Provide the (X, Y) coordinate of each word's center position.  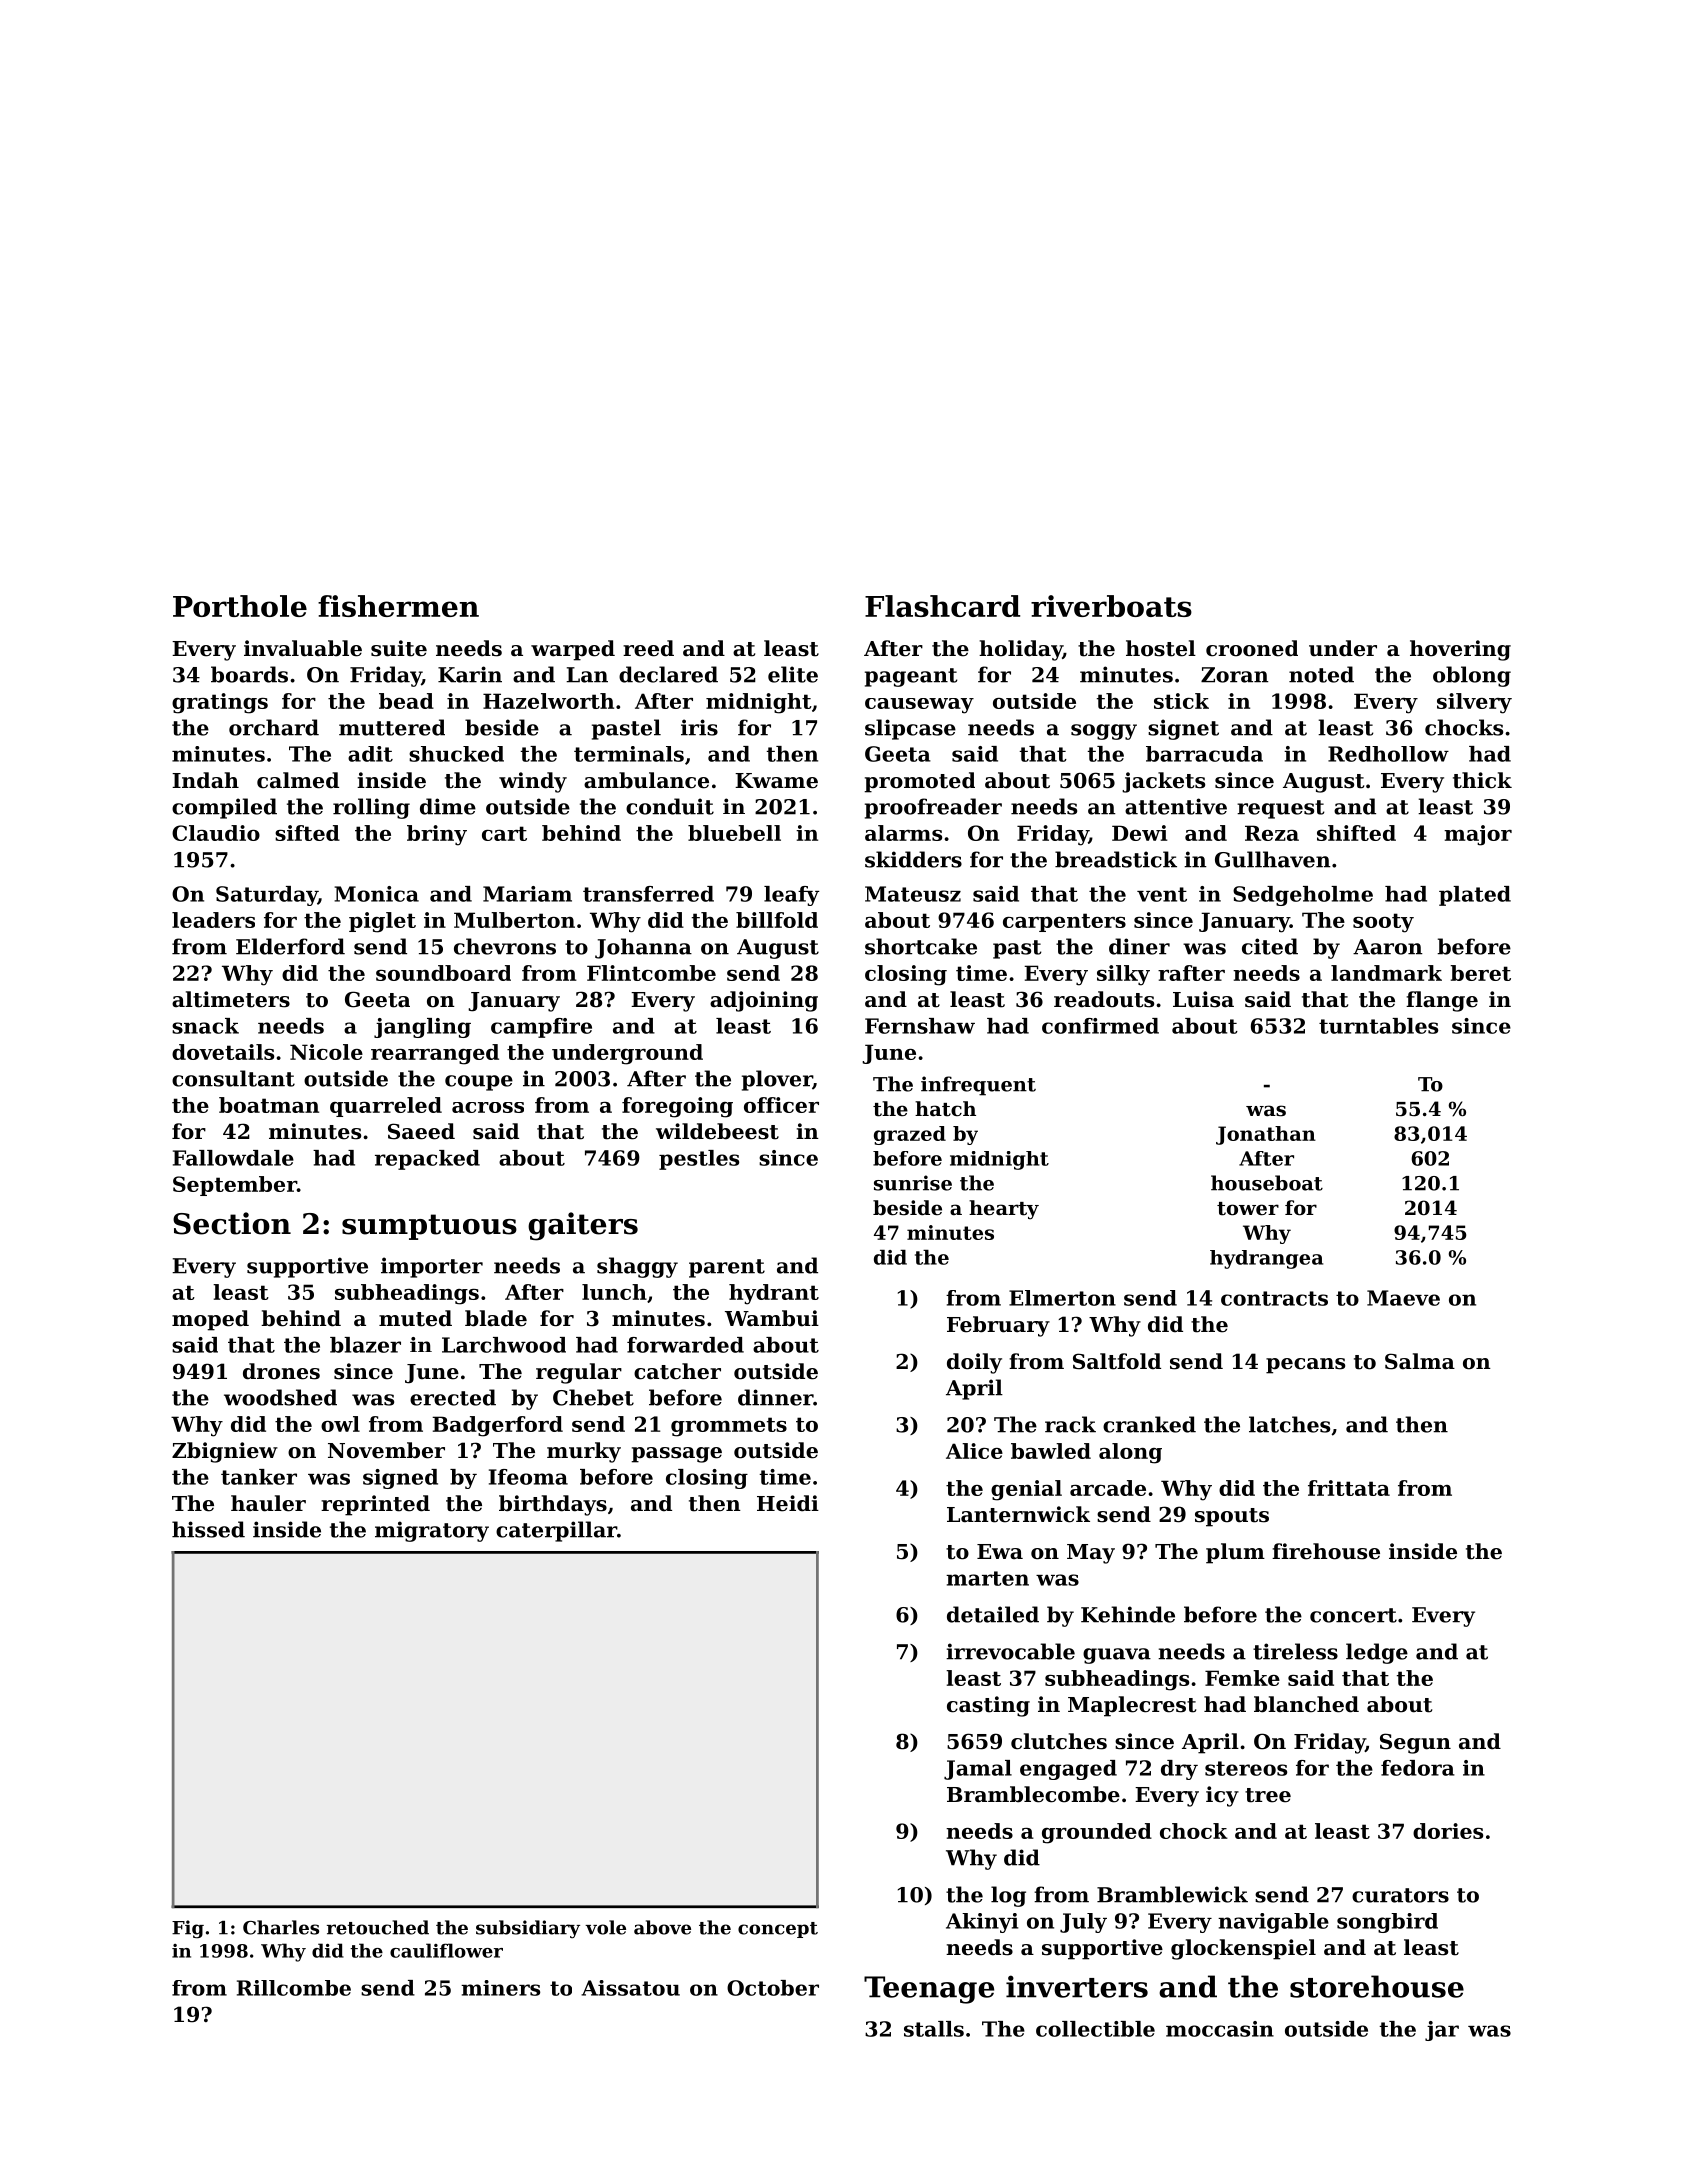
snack (205, 1026)
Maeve (1403, 1298)
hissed (208, 1529)
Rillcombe (294, 1988)
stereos (1246, 1768)
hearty (1004, 1210)
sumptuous (429, 1227)
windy (533, 782)
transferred (648, 894)
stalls (934, 2029)
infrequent (978, 1086)
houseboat (1267, 1183)
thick (1482, 780)
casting (988, 1706)
